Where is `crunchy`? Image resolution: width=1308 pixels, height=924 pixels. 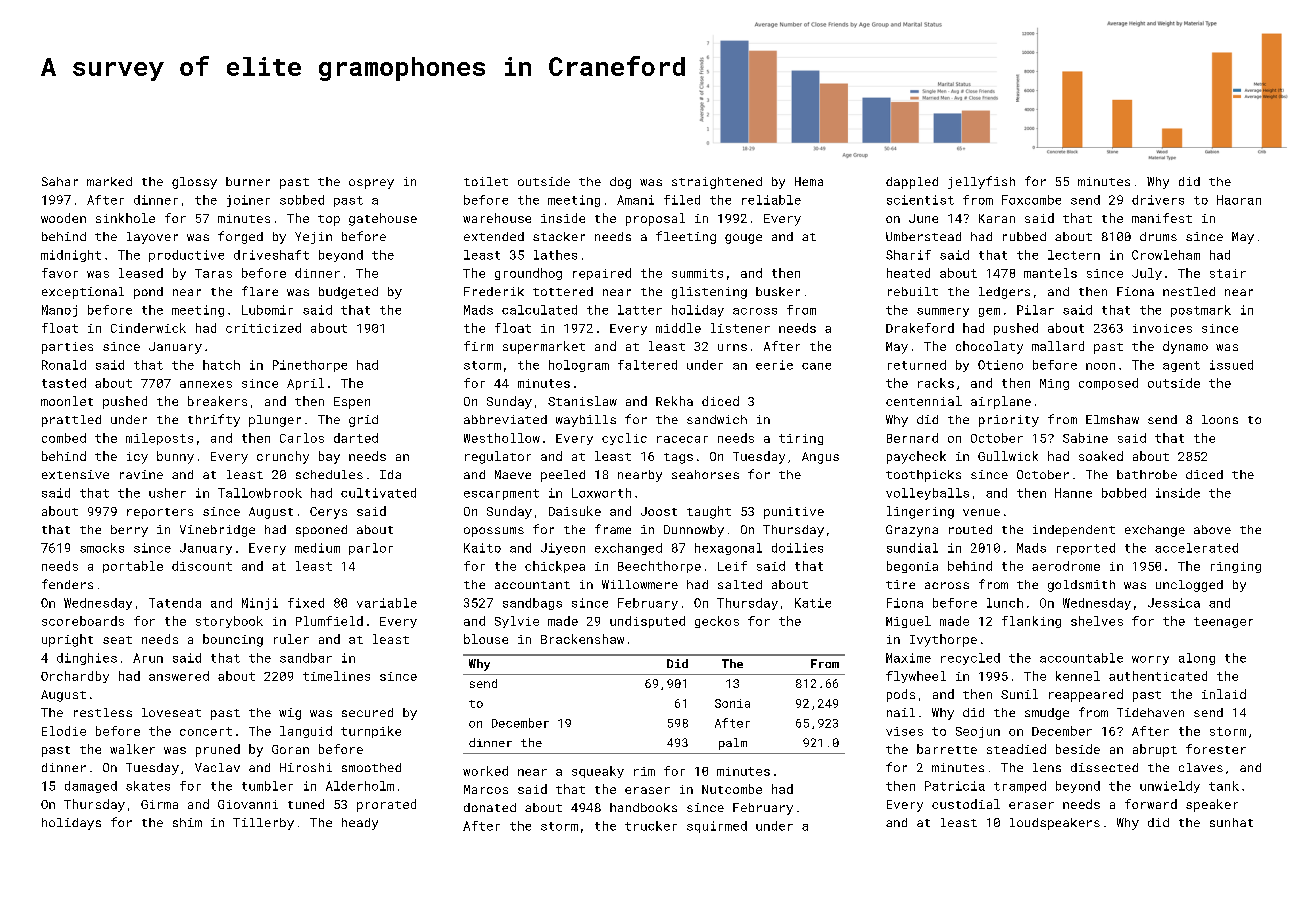 crunchy is located at coordinates (283, 457).
